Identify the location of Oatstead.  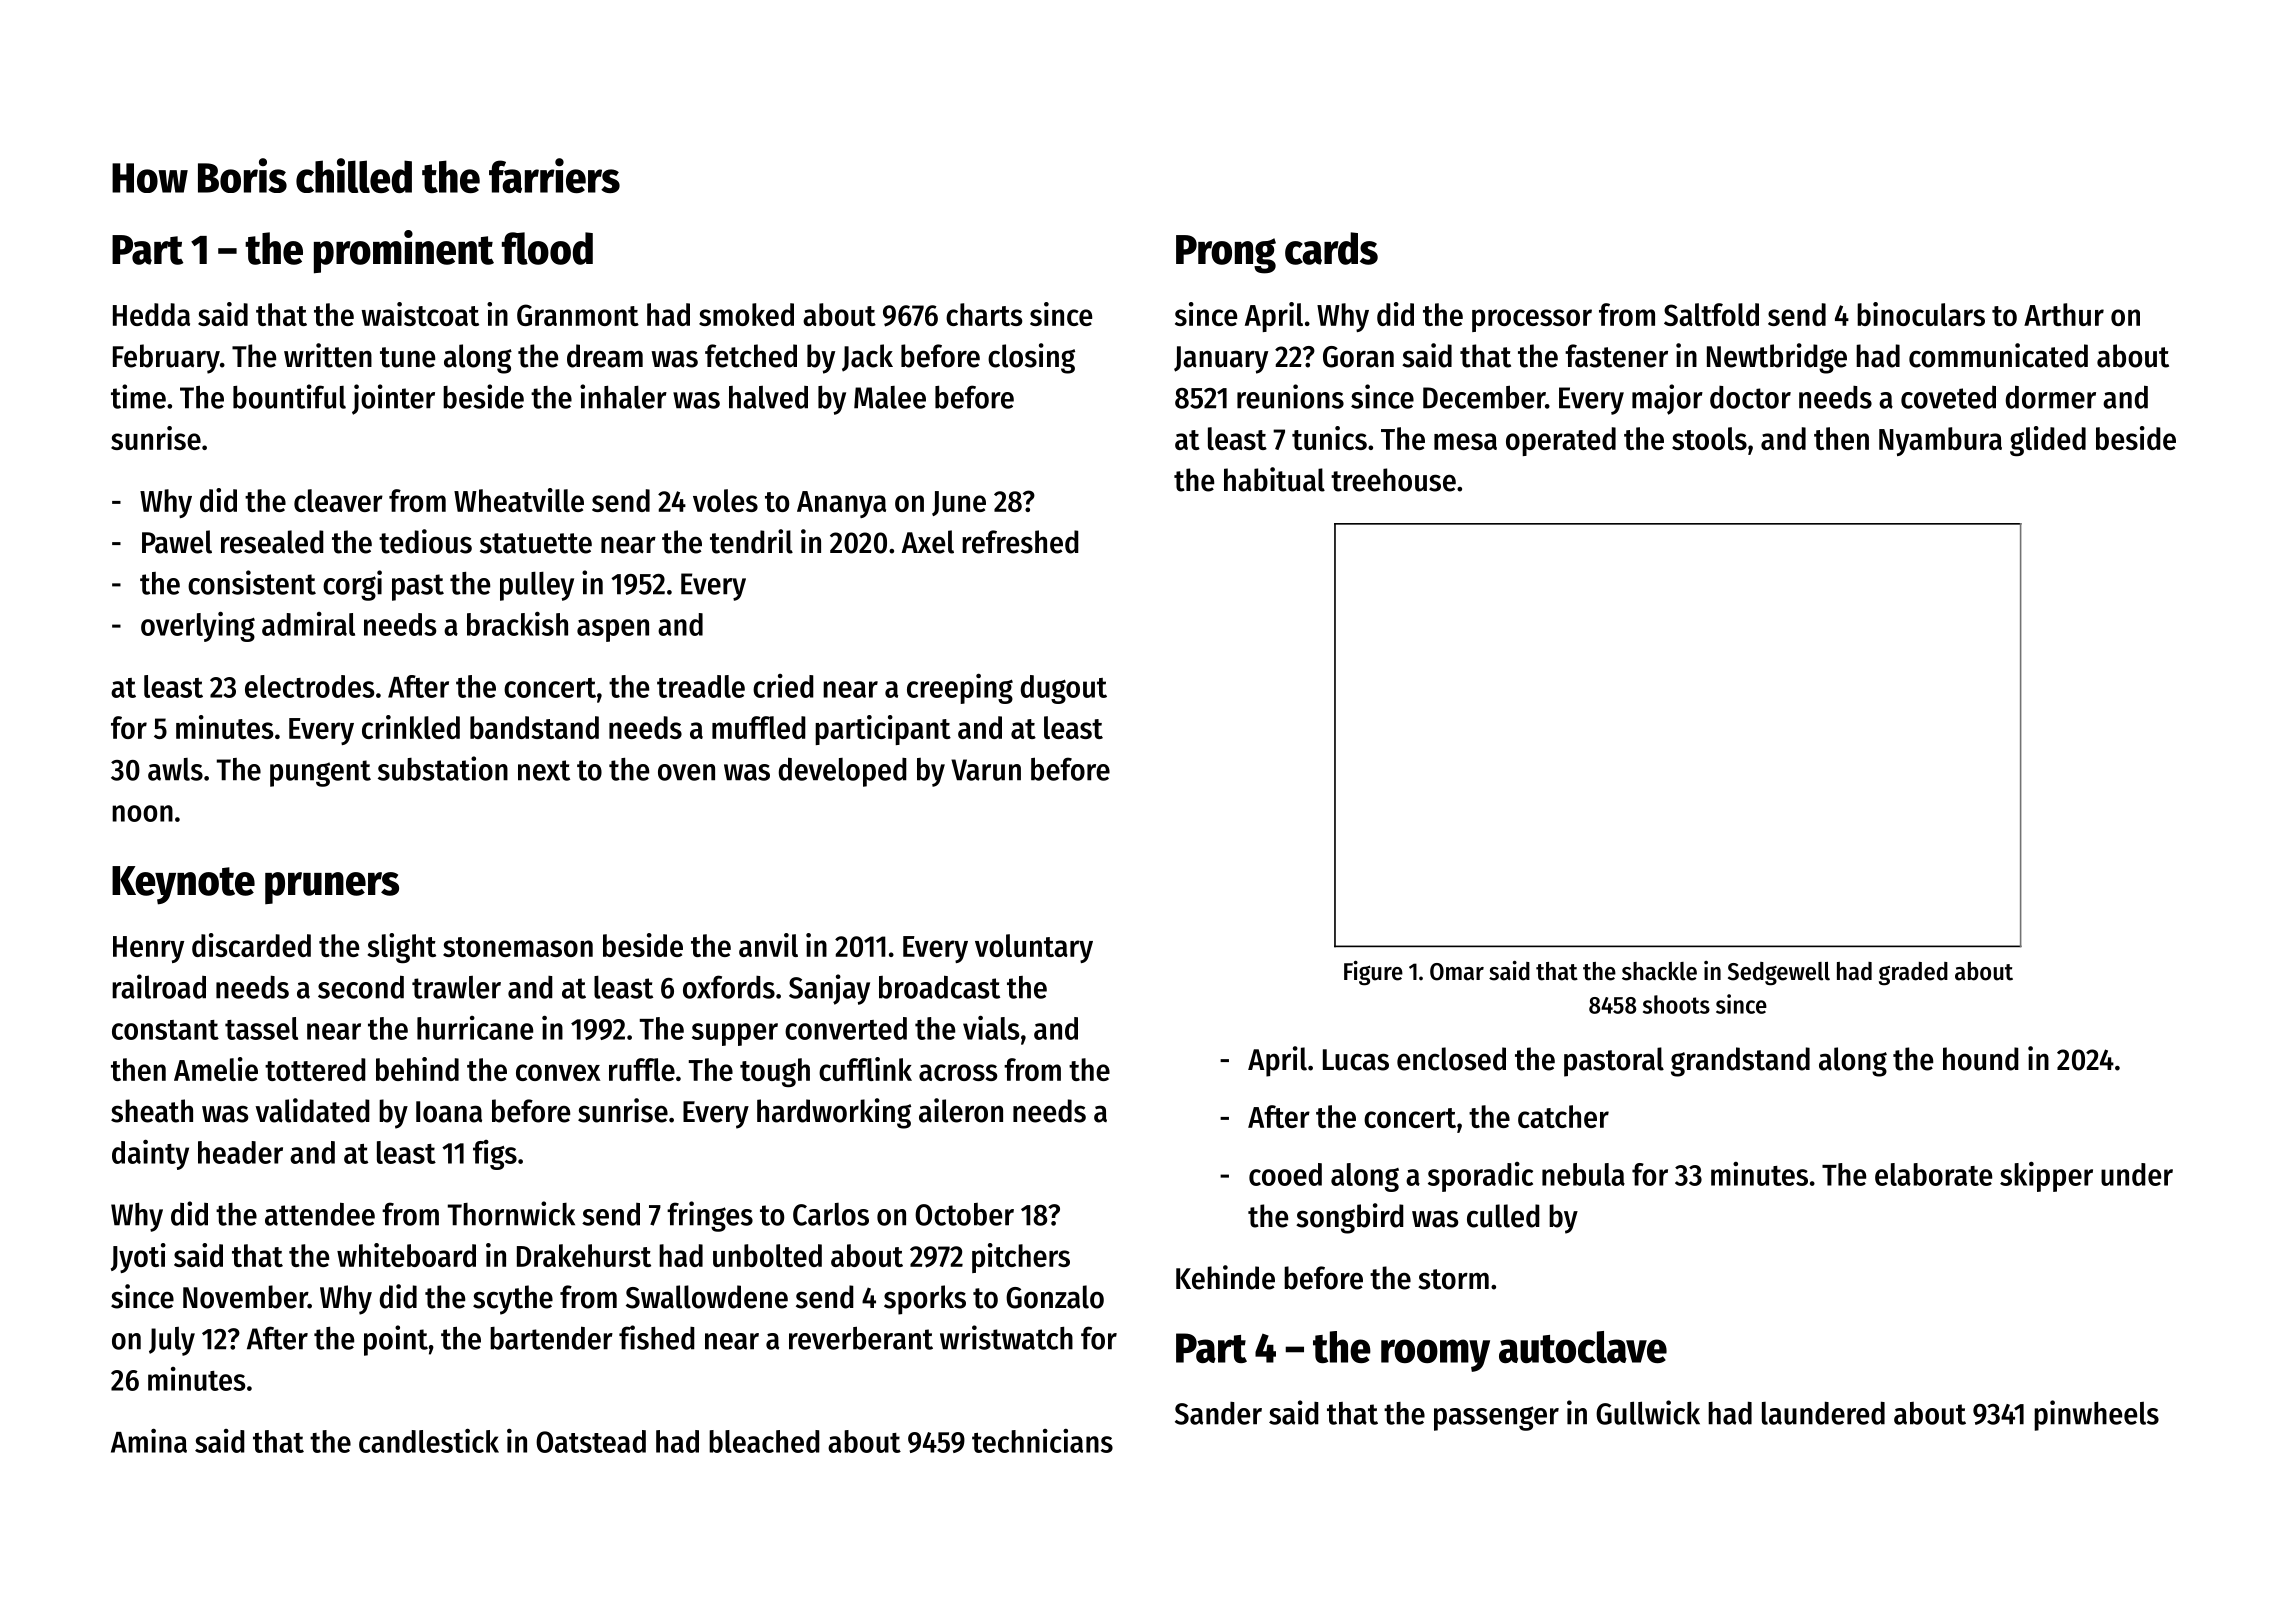
(591, 1441).
